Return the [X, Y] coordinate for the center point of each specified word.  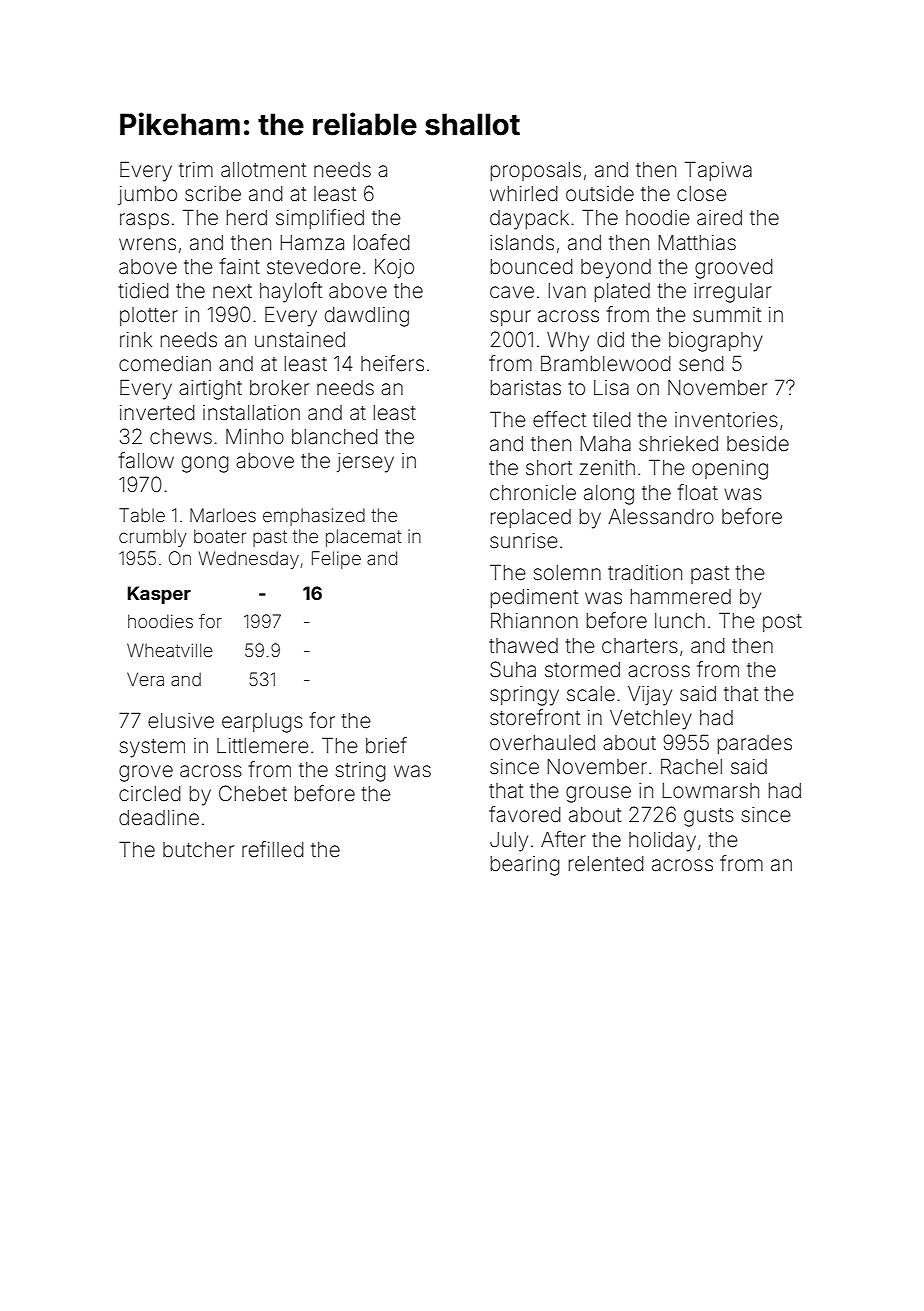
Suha [513, 669]
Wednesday [249, 560]
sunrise [524, 541]
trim [196, 169]
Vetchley [651, 720]
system [152, 748]
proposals [536, 171]
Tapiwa [718, 171]
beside [758, 443]
